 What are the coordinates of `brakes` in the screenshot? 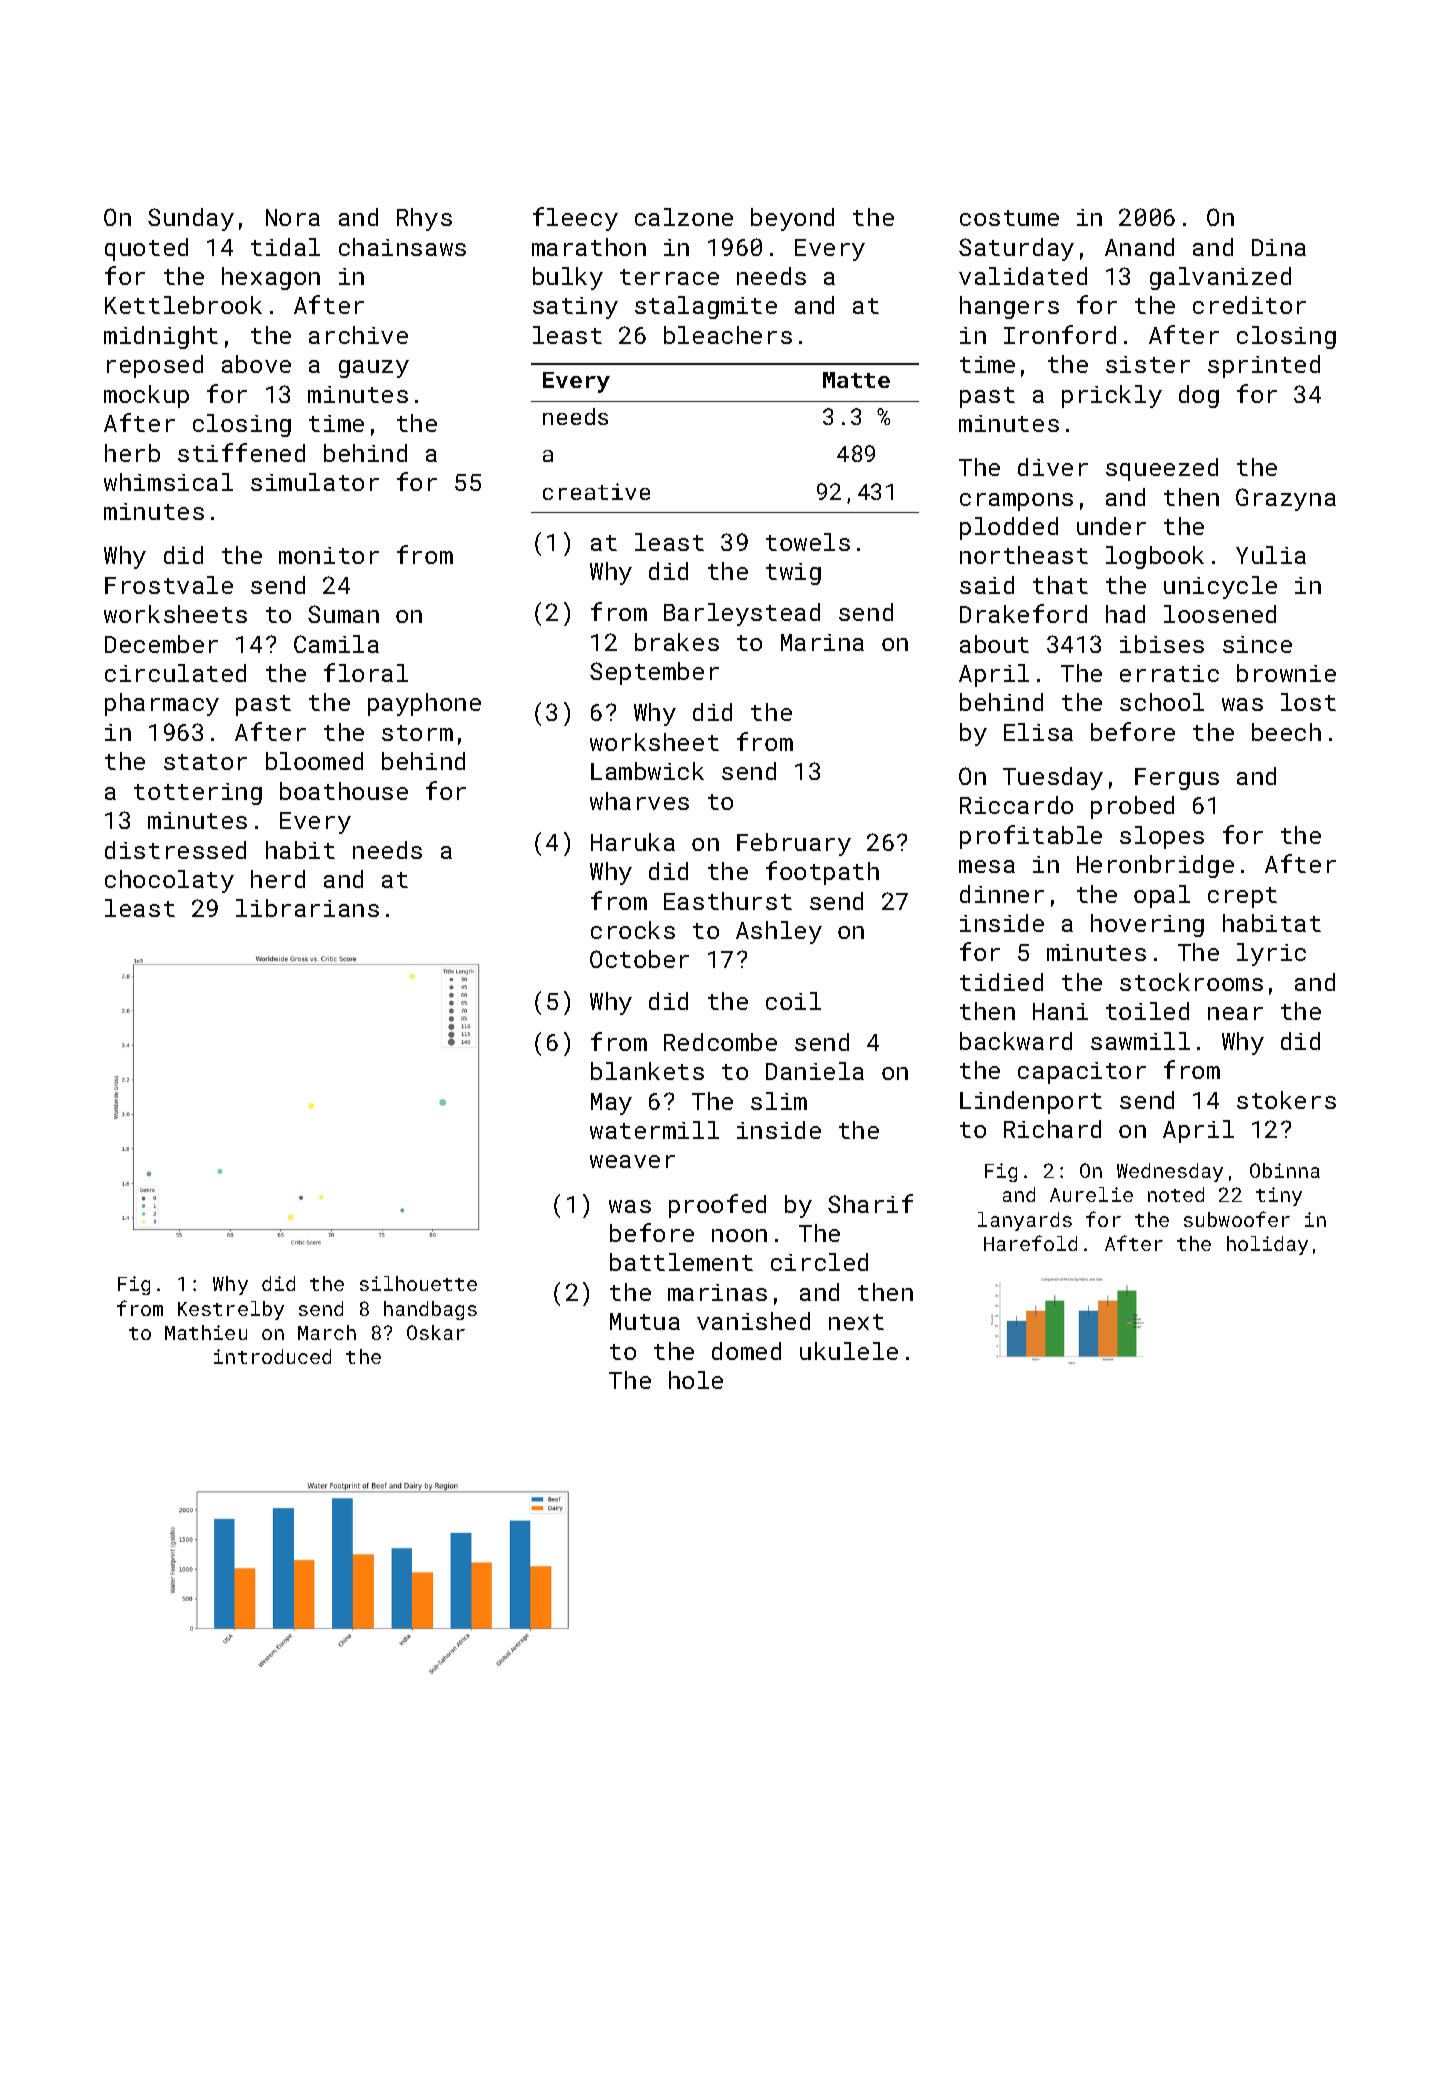 It's located at (677, 642).
